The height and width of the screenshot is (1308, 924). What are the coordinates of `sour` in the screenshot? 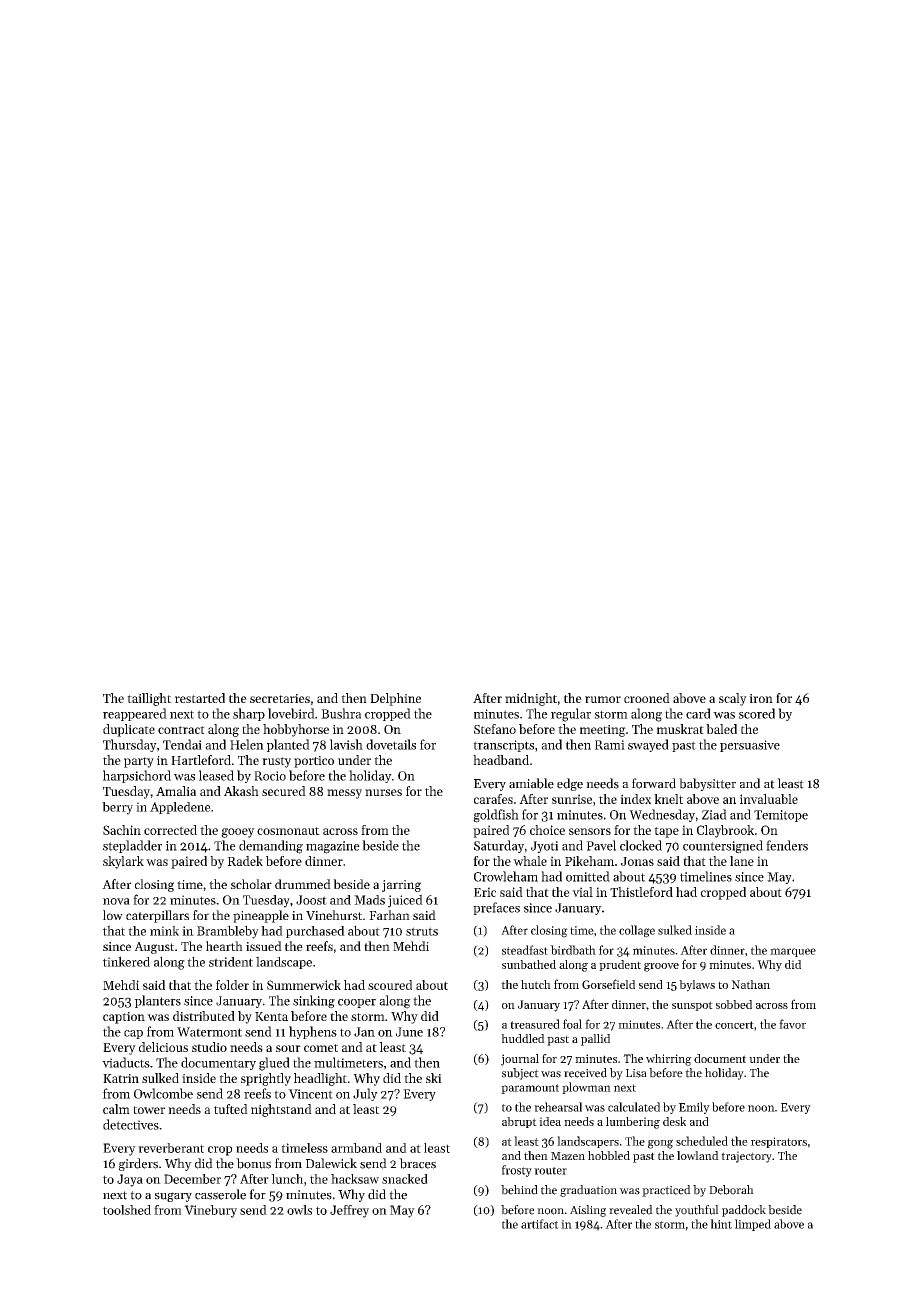 It's located at (288, 1048).
